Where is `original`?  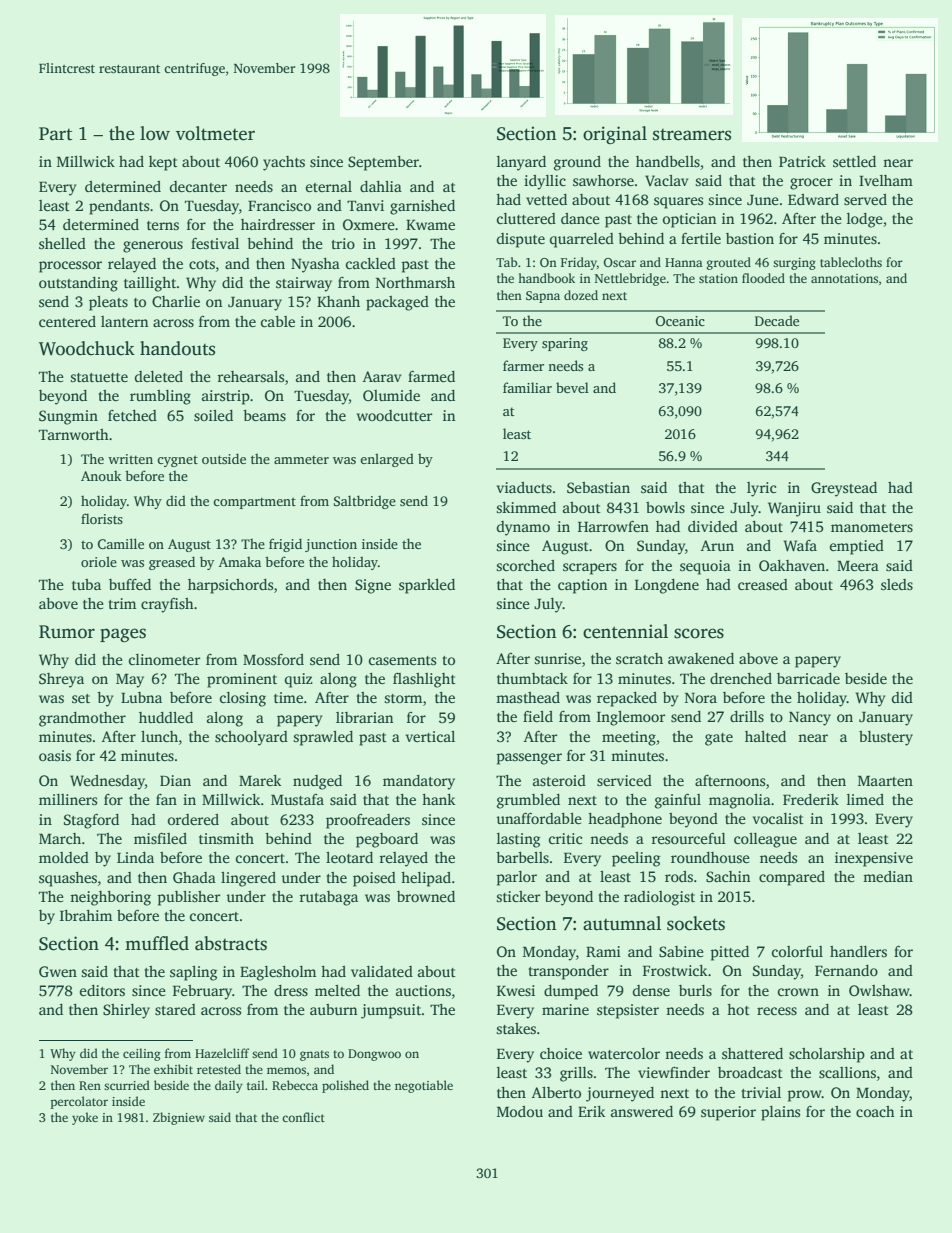
original is located at coordinates (615, 135).
